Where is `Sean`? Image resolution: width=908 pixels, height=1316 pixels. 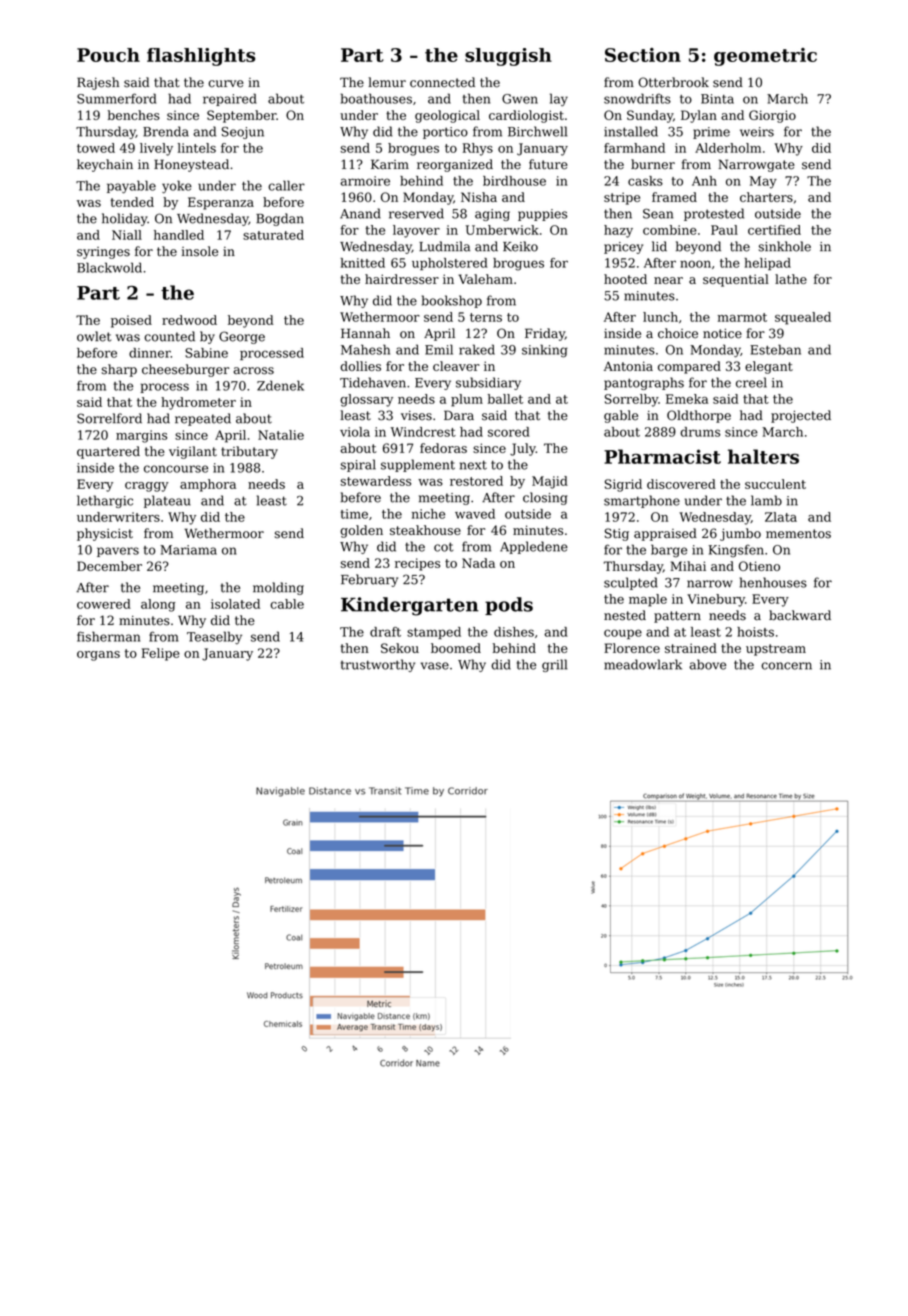 Sean is located at coordinates (658, 214).
